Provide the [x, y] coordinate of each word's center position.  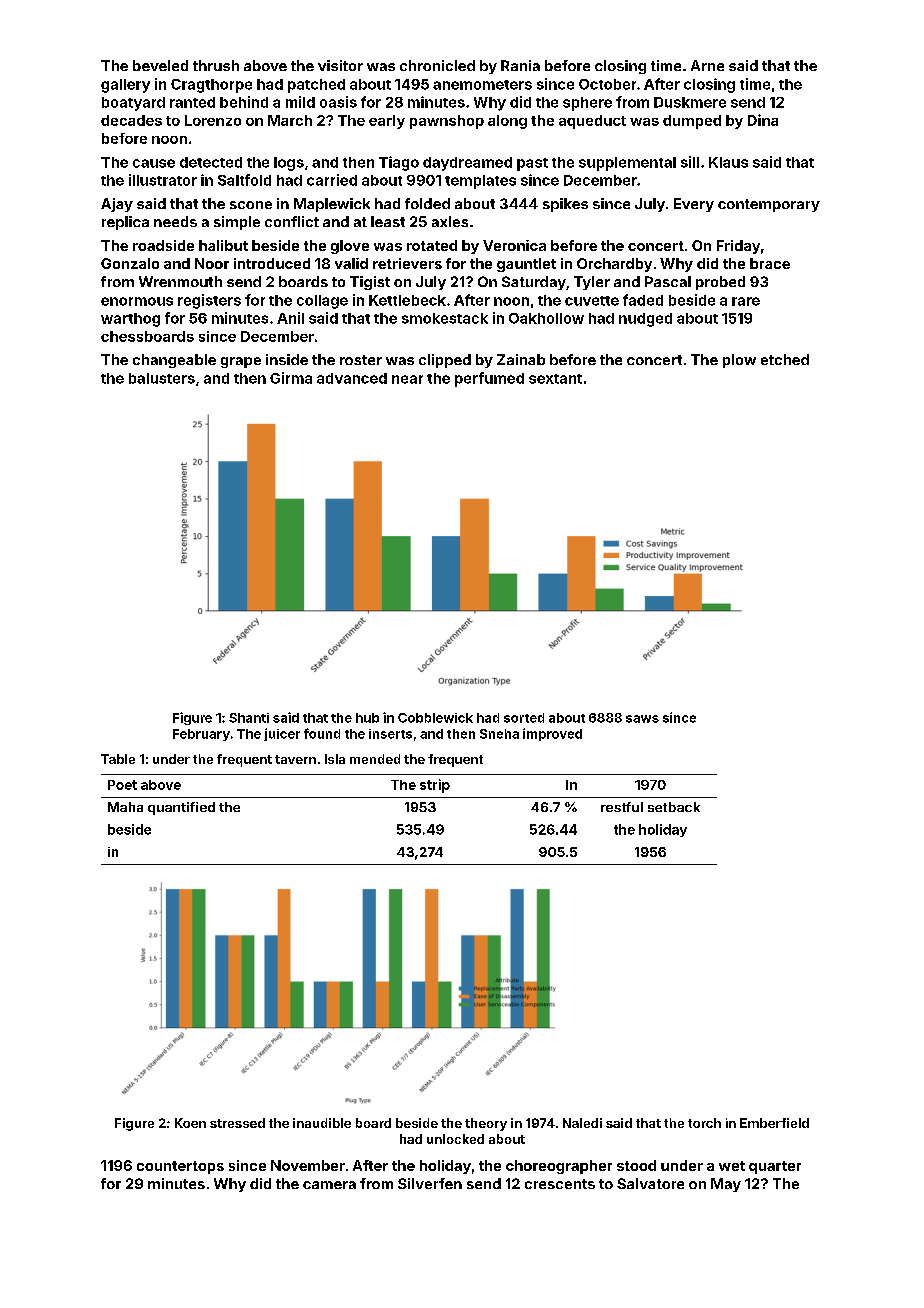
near [407, 379]
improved [552, 734]
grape [241, 362]
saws [642, 719]
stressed [237, 1123]
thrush [216, 65]
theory [486, 1124]
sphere [587, 104]
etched [785, 359]
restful [622, 807]
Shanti [249, 718]
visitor [340, 65]
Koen [190, 1123]
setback [674, 807]
